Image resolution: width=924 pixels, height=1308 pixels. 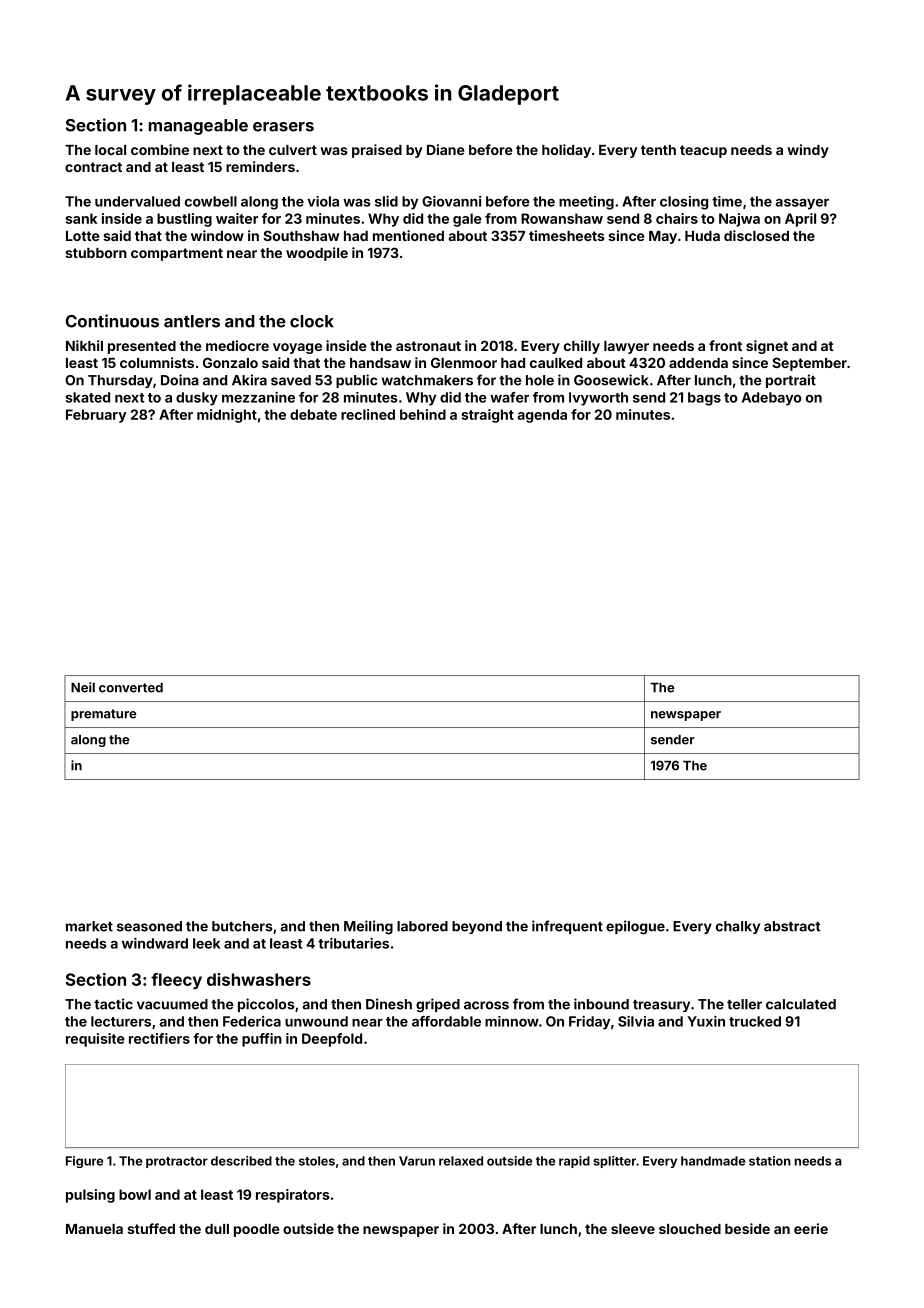 What do you see at coordinates (417, 1161) in the screenshot?
I see `Varun` at bounding box center [417, 1161].
